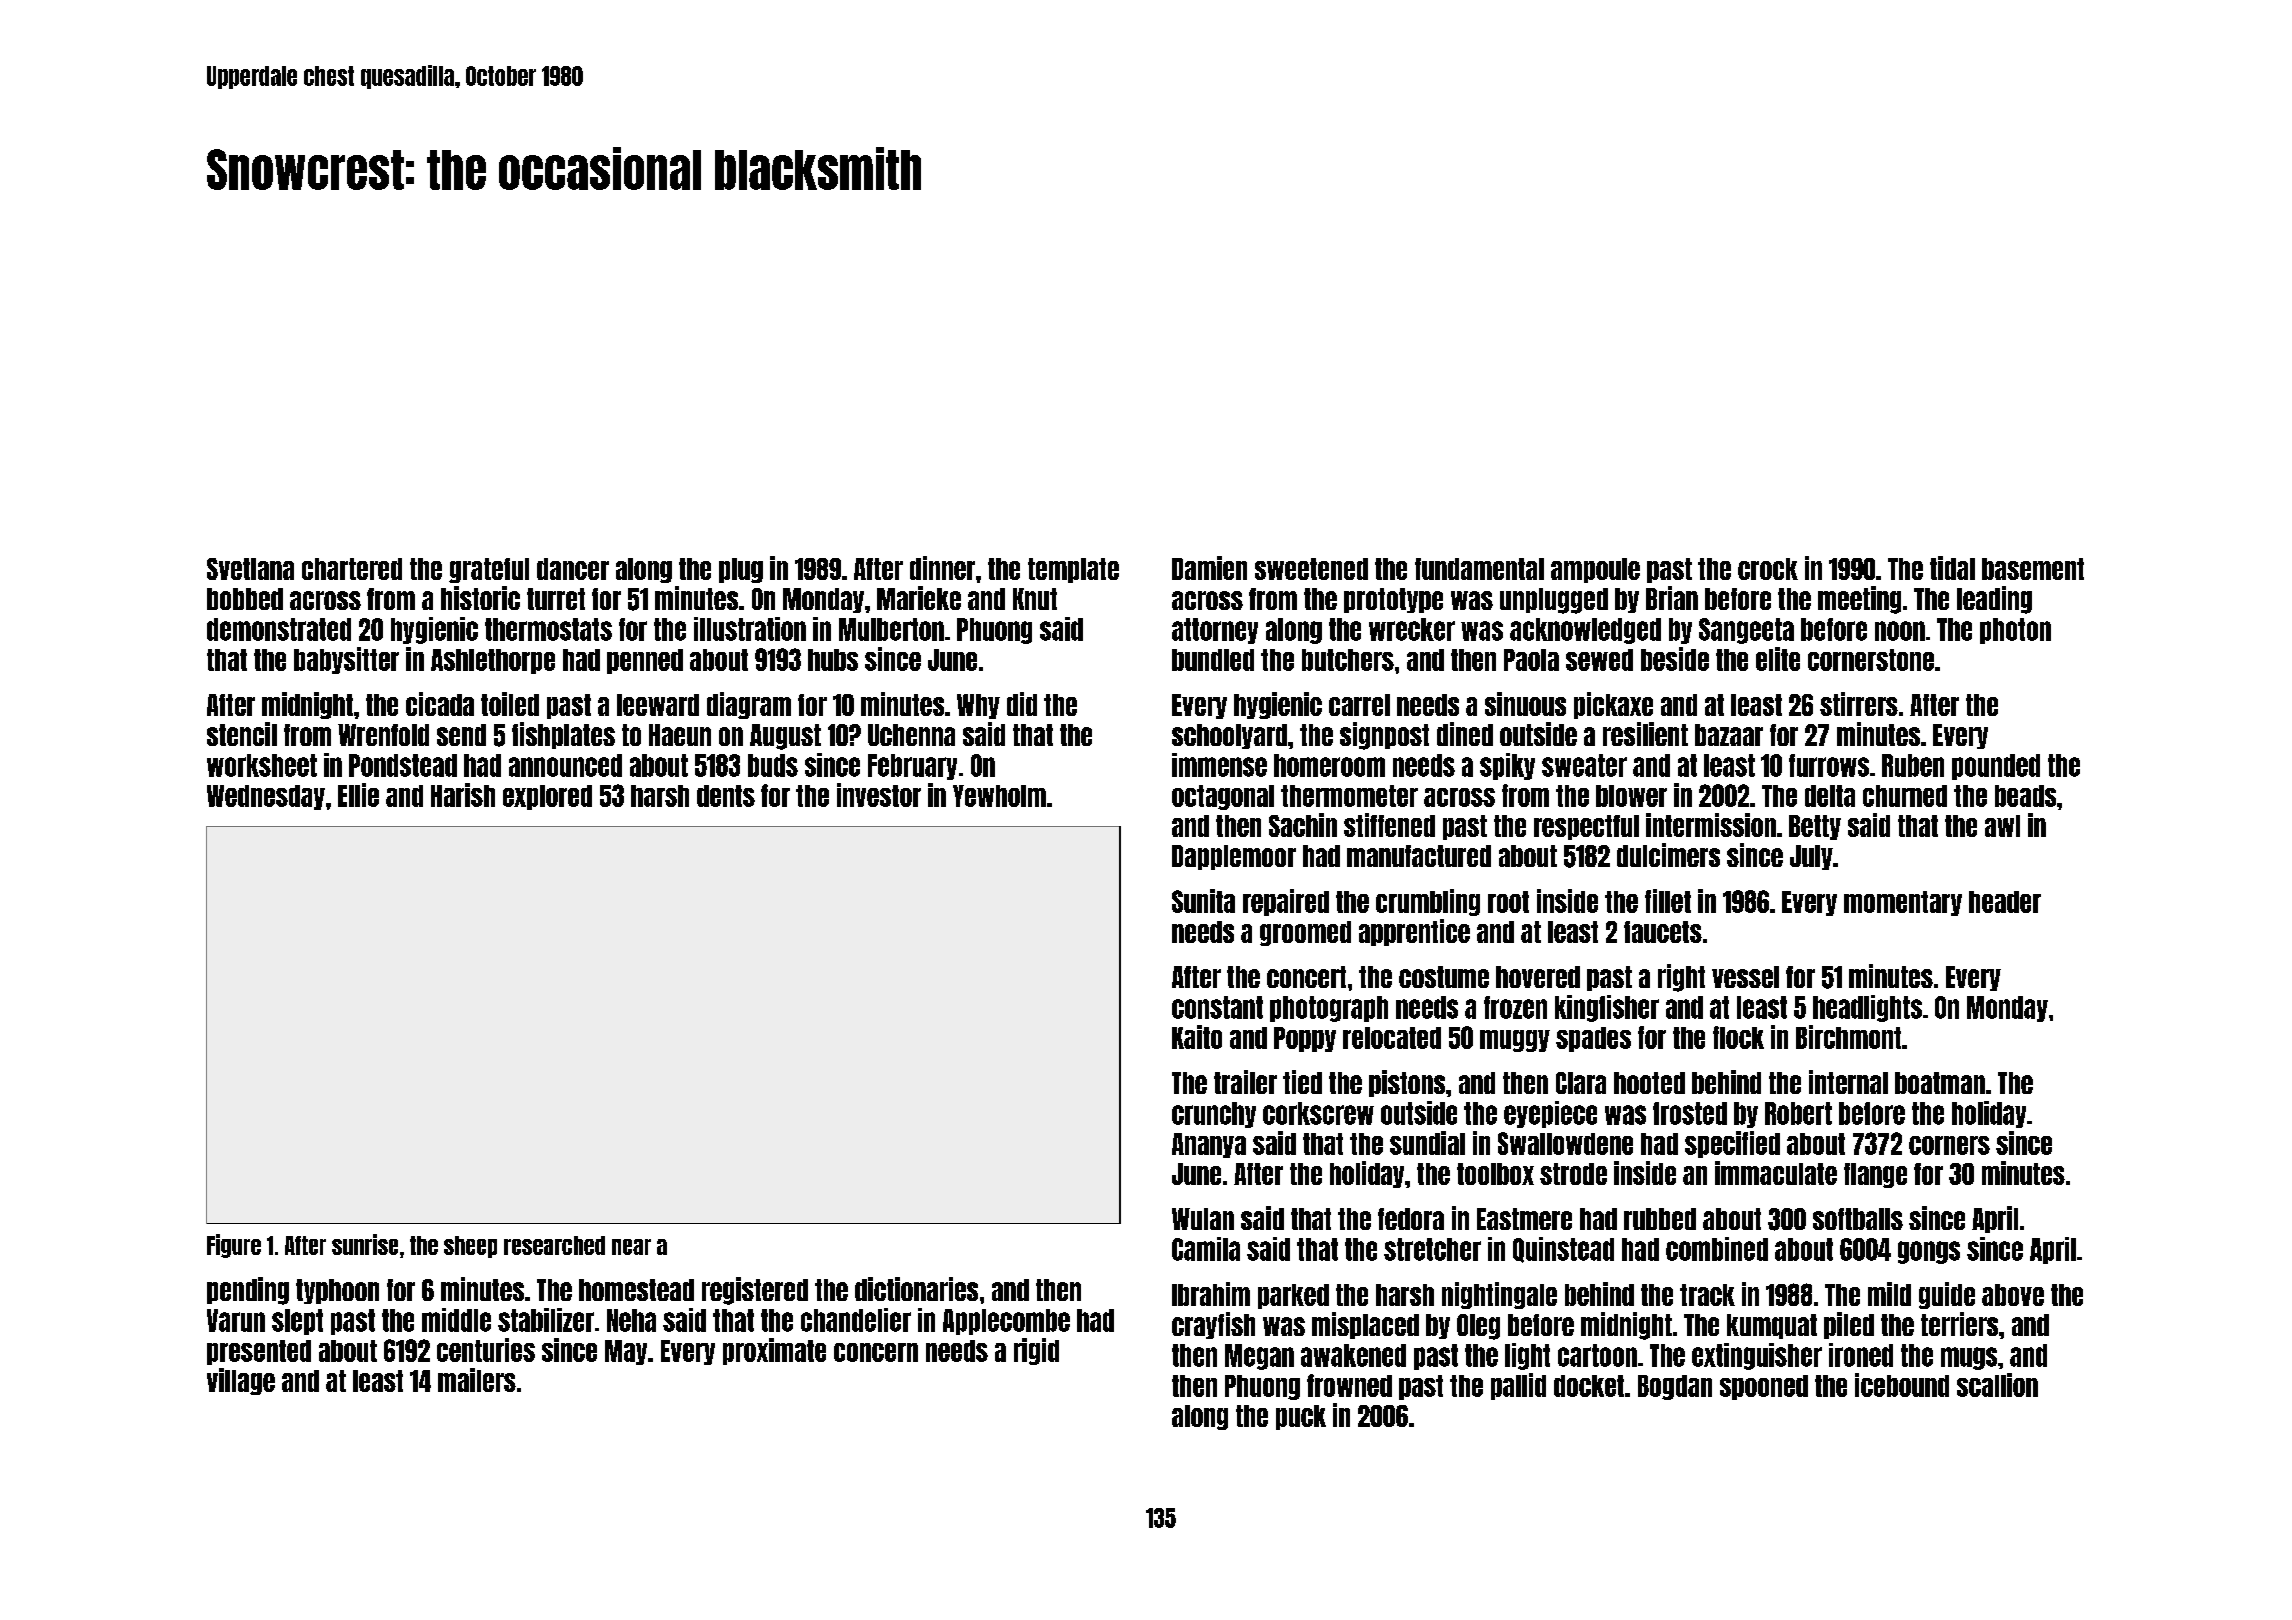  Describe the element at coordinates (1203, 1219) in the screenshot. I see `Wulan` at that location.
